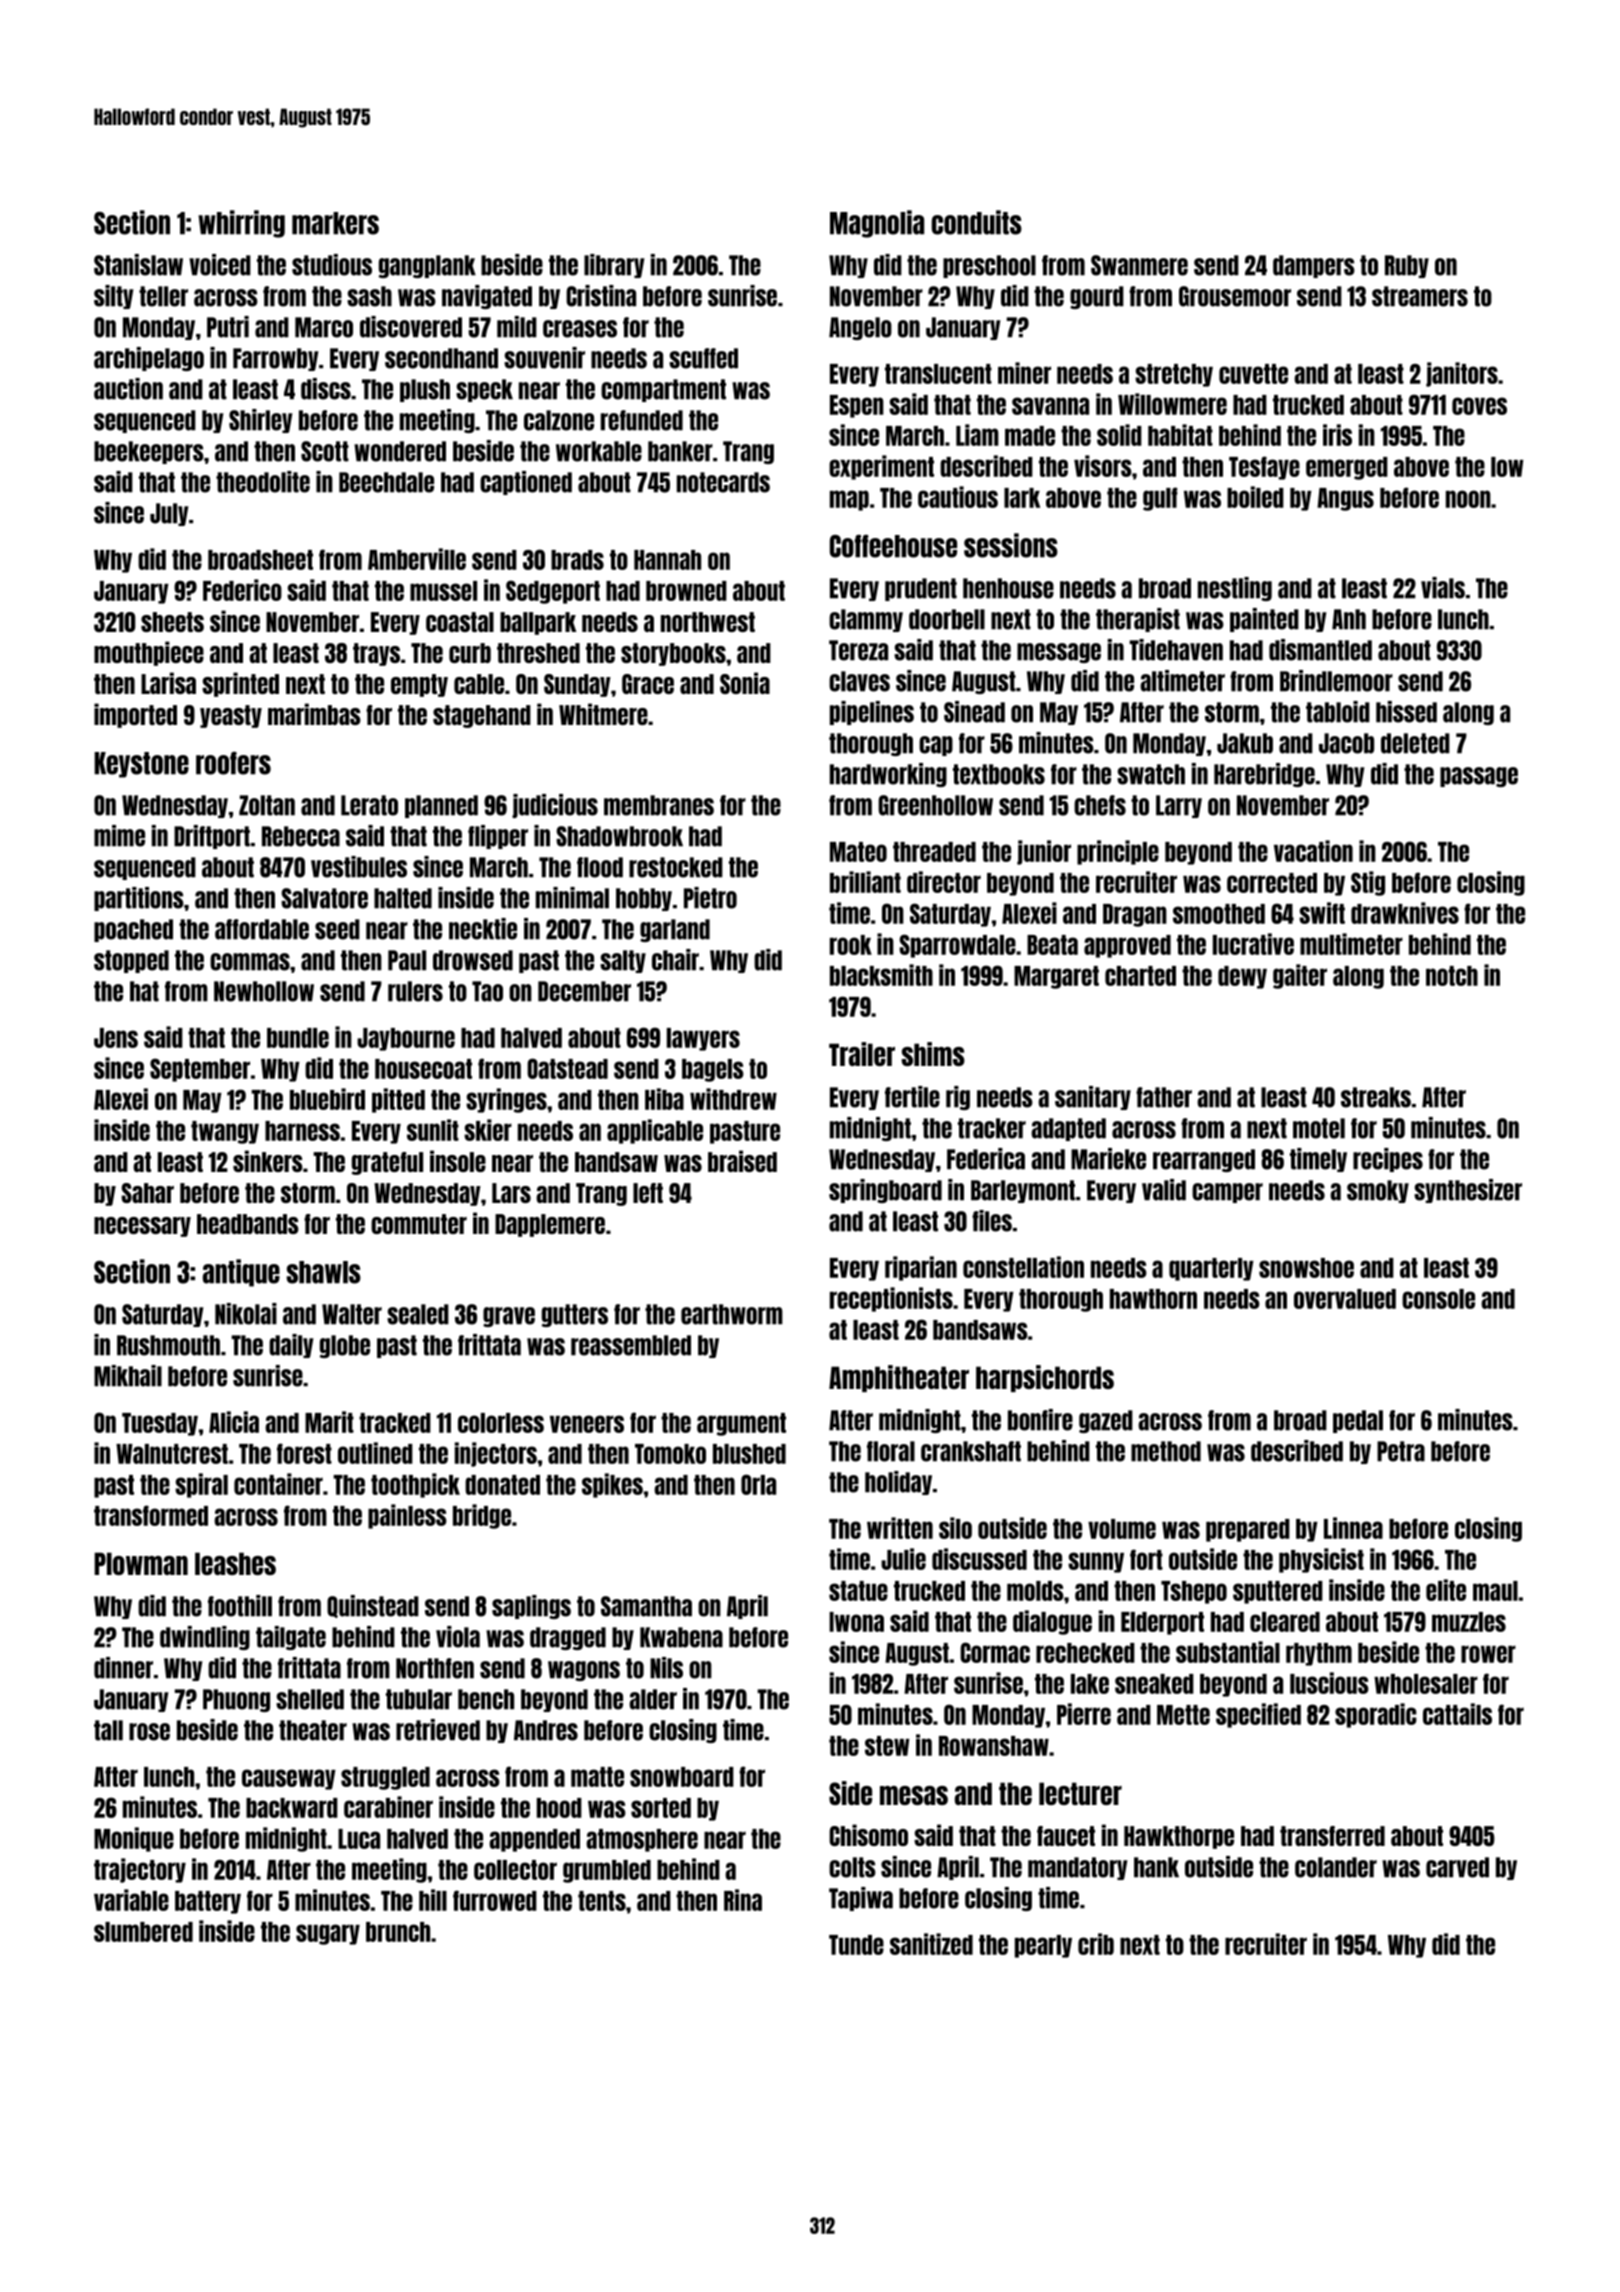 The image size is (1620, 2292). Describe the element at coordinates (1368, 883) in the screenshot. I see `Stig` at that location.
